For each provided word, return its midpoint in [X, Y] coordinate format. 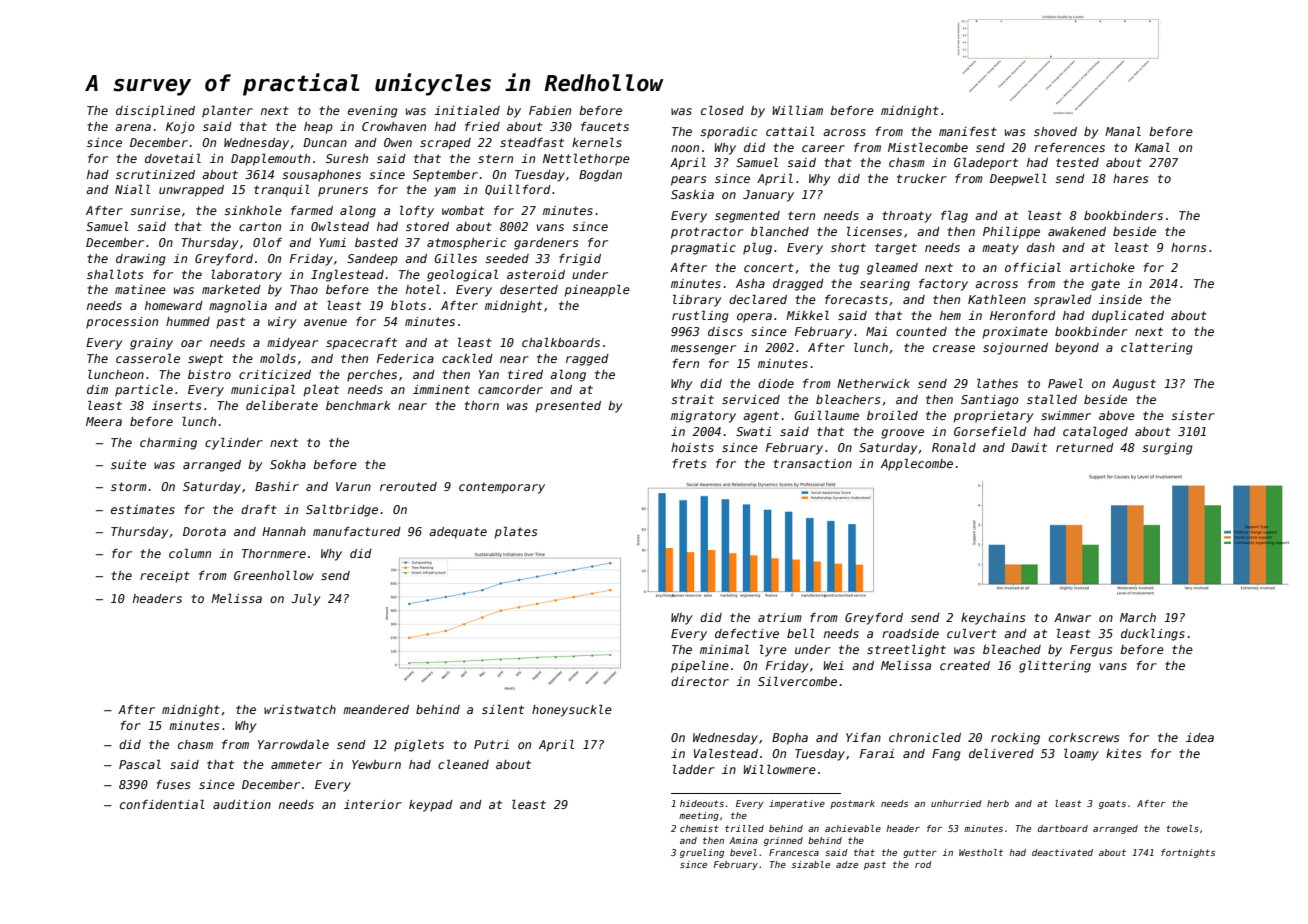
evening [373, 112]
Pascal [140, 764]
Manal [1123, 131]
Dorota [204, 531]
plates [515, 533]
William [797, 110]
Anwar [1072, 617]
